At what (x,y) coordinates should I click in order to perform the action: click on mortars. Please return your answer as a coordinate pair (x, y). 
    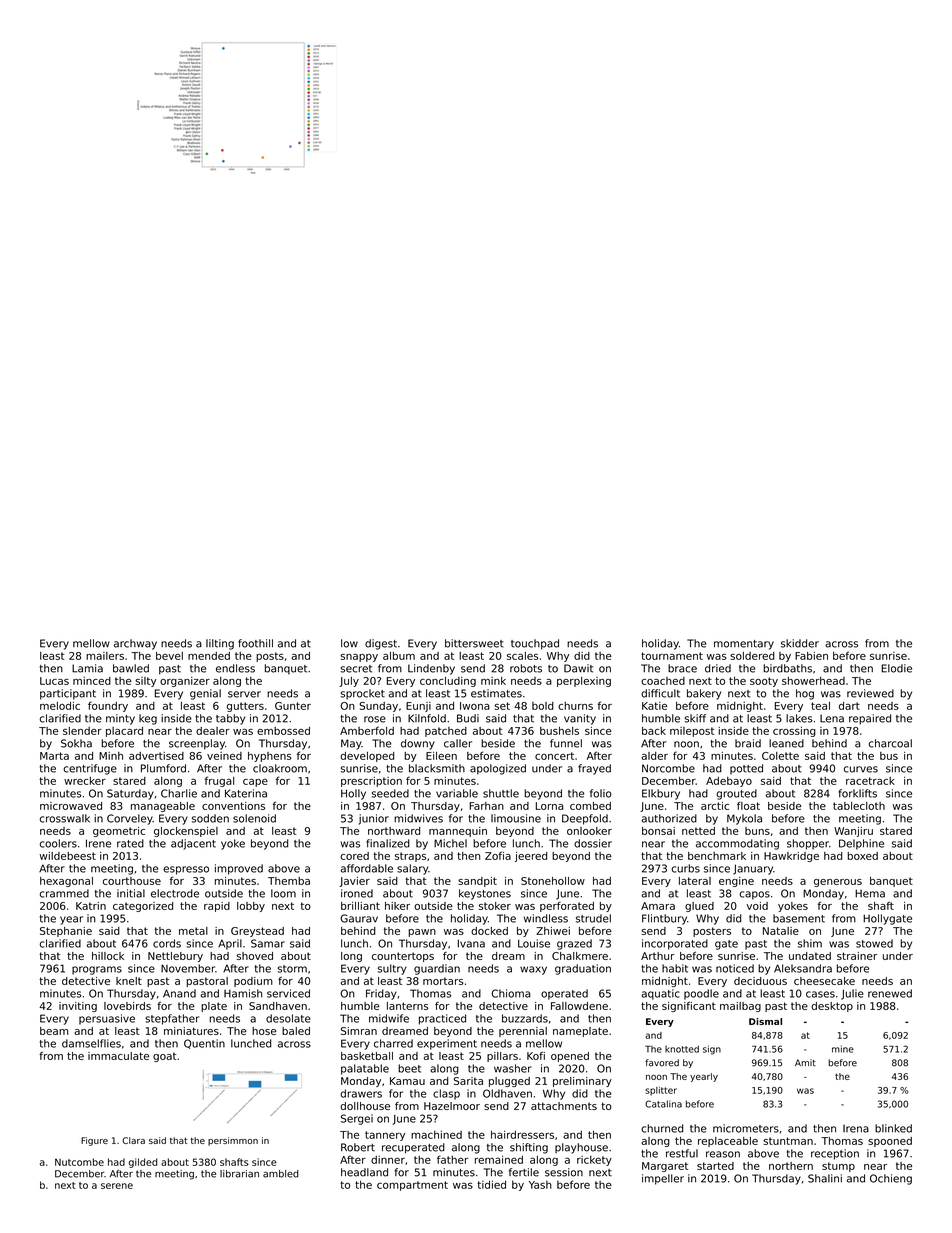
    Looking at the image, I should click on (443, 981).
